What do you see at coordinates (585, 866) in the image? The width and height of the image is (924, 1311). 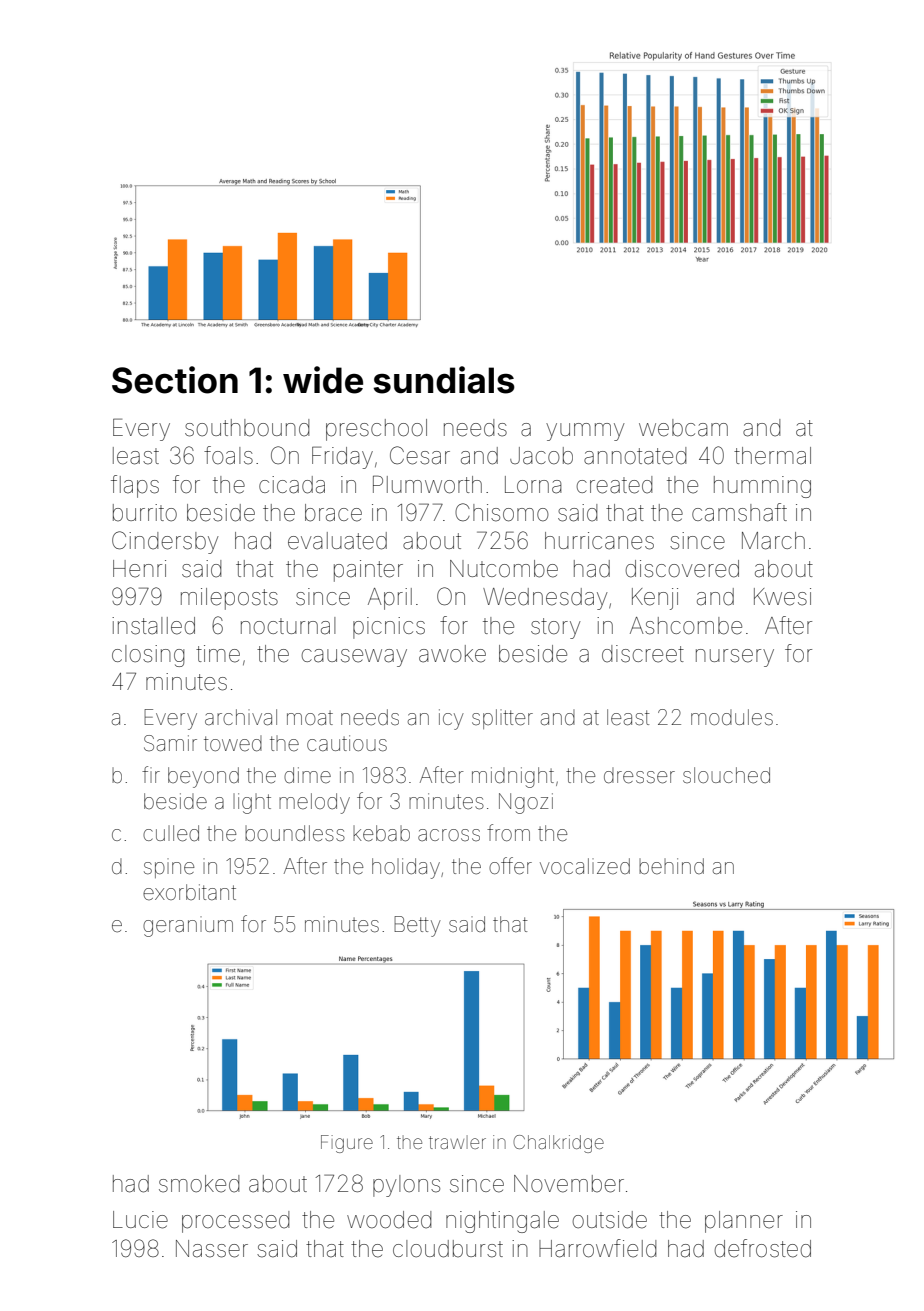 I see `vocalized` at bounding box center [585, 866].
